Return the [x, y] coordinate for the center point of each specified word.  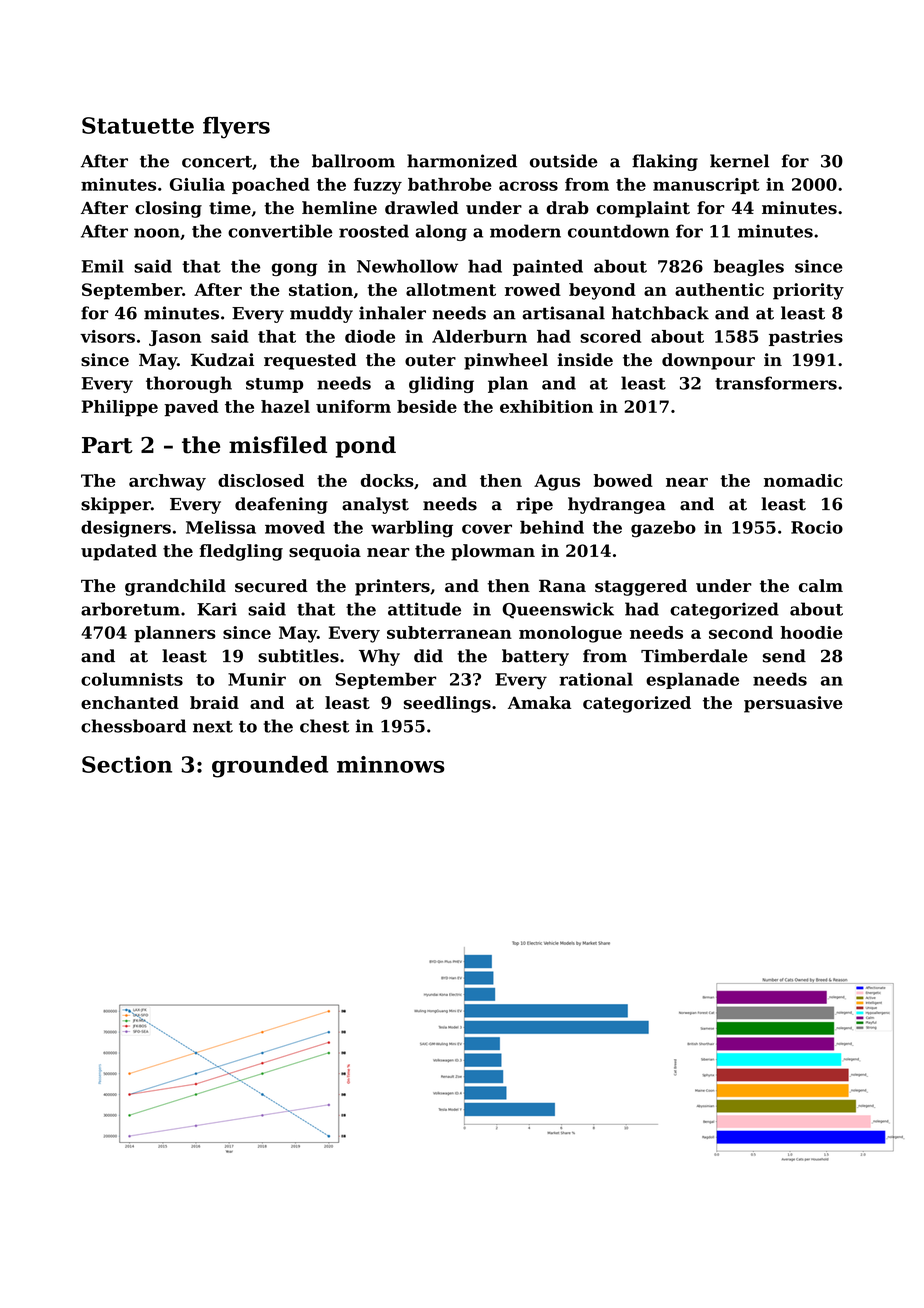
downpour [708, 361]
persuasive [793, 704]
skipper [116, 505]
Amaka [539, 702]
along [441, 232]
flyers [236, 128]
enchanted [130, 702]
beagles [749, 267]
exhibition [546, 406]
